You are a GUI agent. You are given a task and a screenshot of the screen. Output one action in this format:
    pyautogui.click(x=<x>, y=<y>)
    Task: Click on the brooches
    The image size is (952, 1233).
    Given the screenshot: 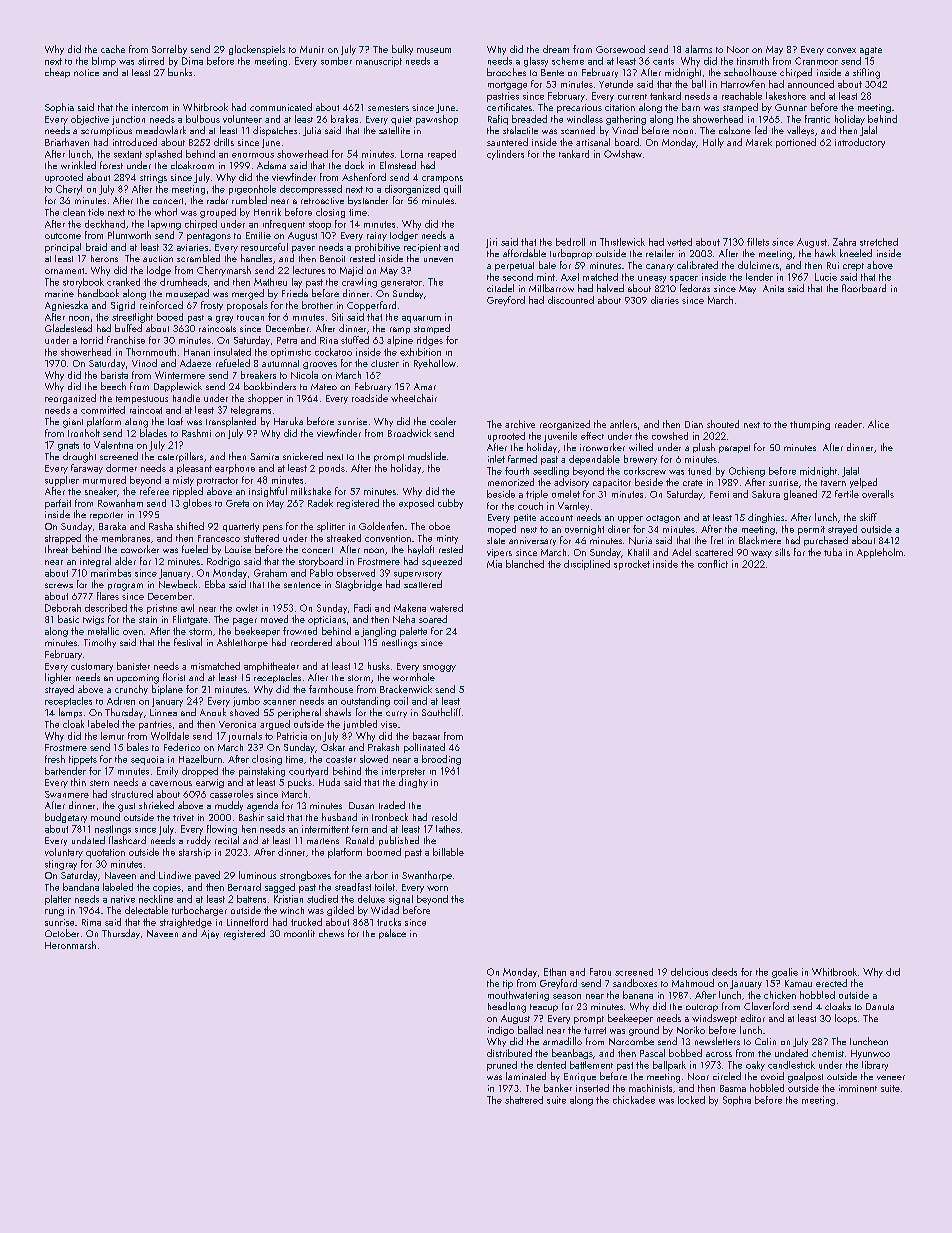 What is the action you would take?
    pyautogui.click(x=506, y=72)
